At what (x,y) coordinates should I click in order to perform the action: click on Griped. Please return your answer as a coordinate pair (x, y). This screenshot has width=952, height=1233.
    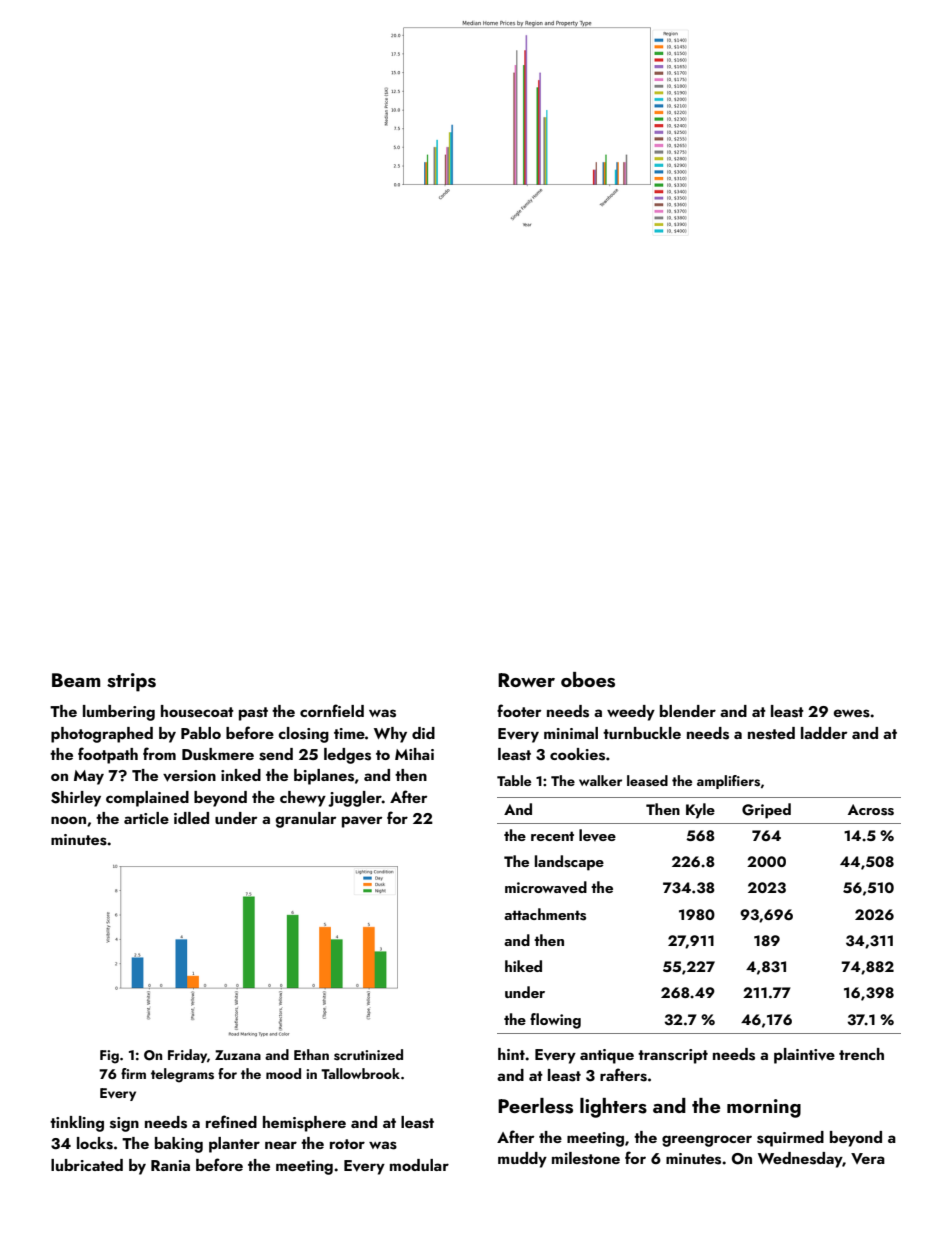
    Looking at the image, I should click on (766, 811).
